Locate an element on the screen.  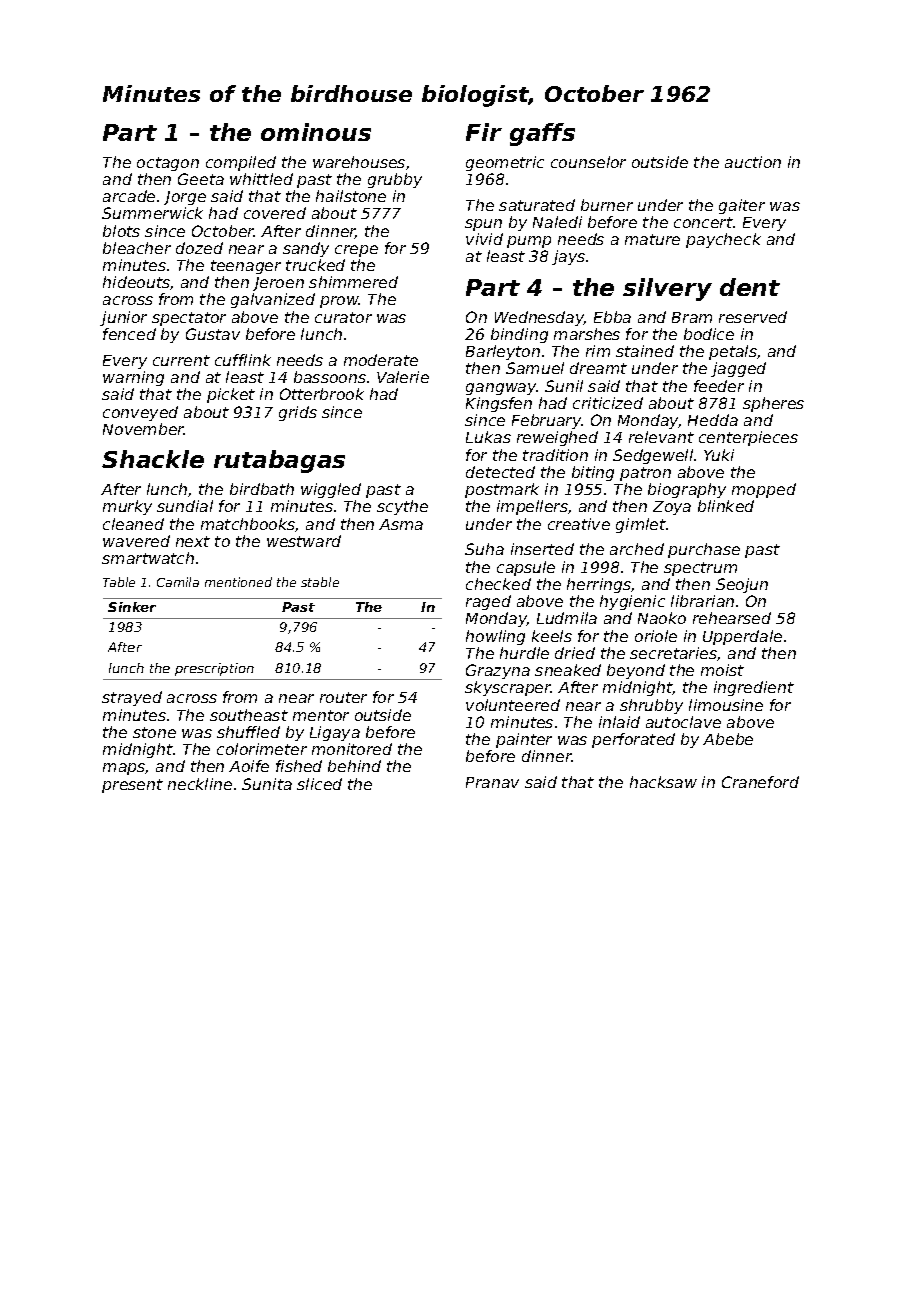
Grazyna is located at coordinates (498, 671).
